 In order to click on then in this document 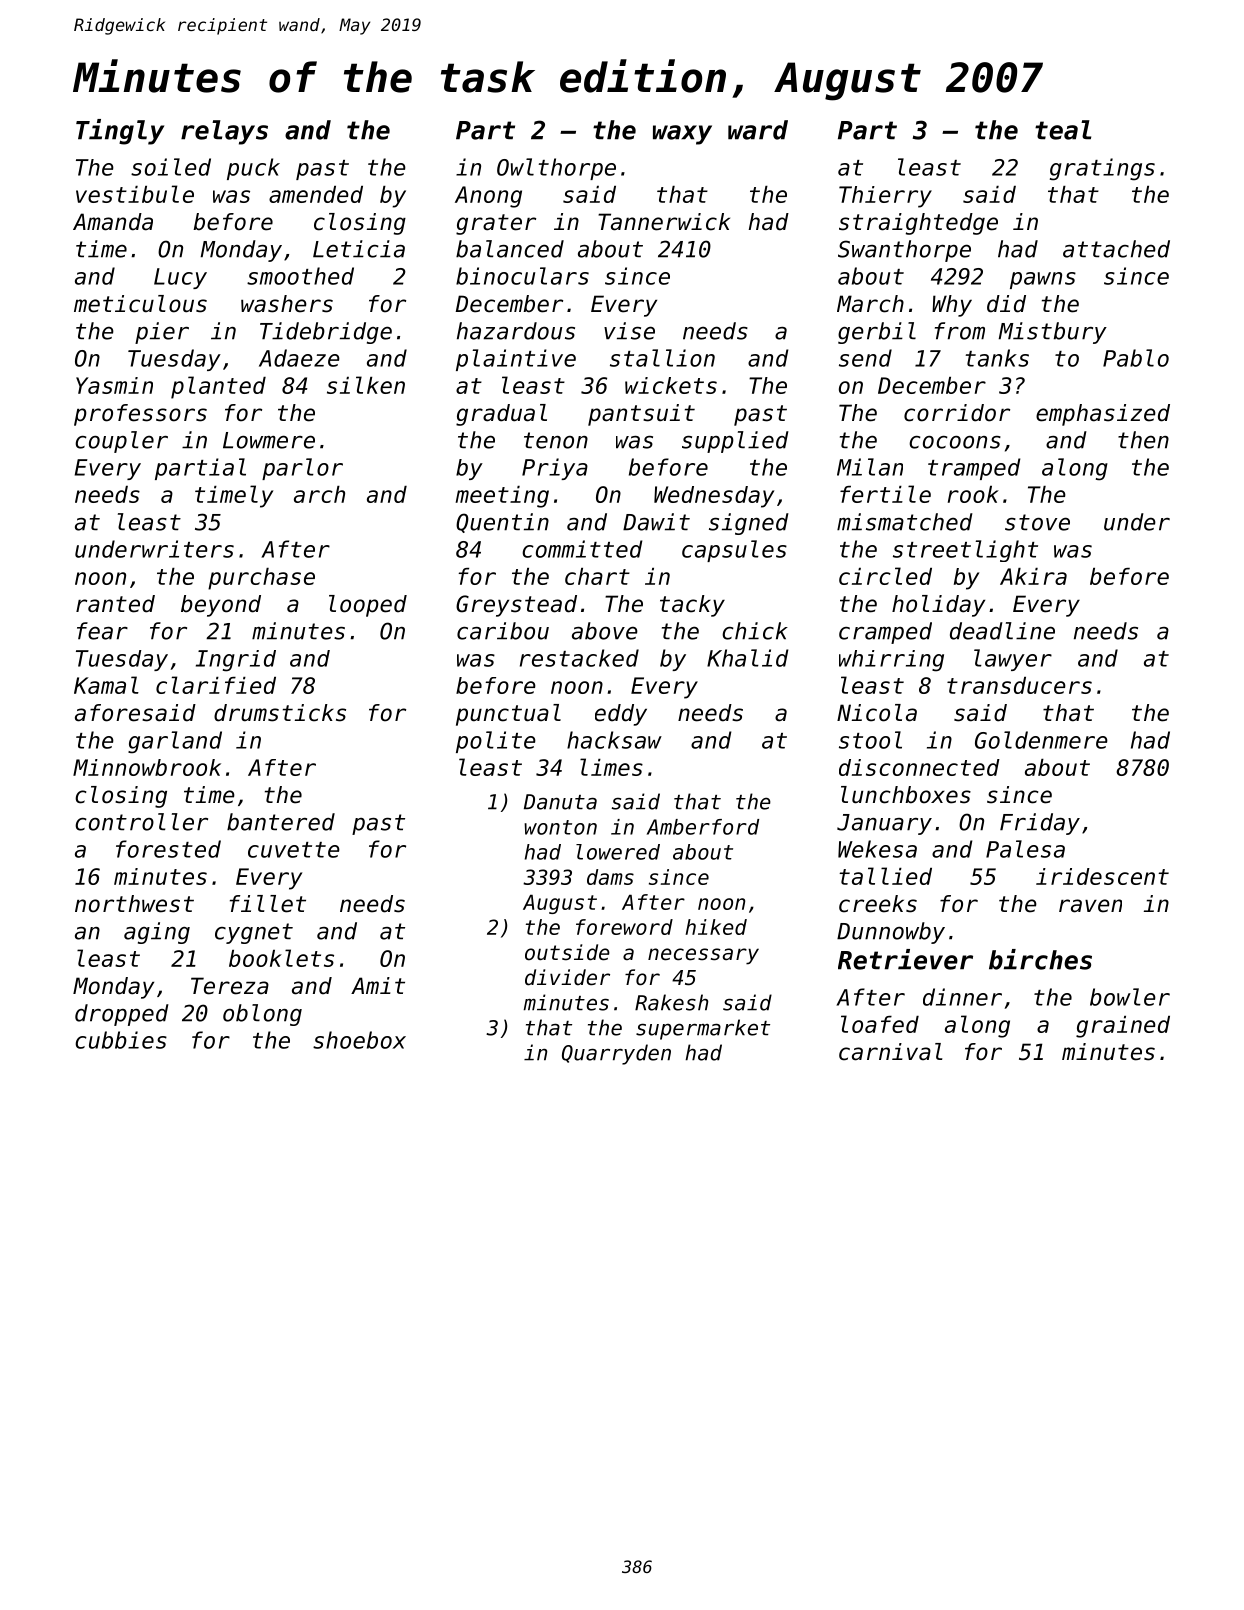, I will do `click(1143, 440)`.
